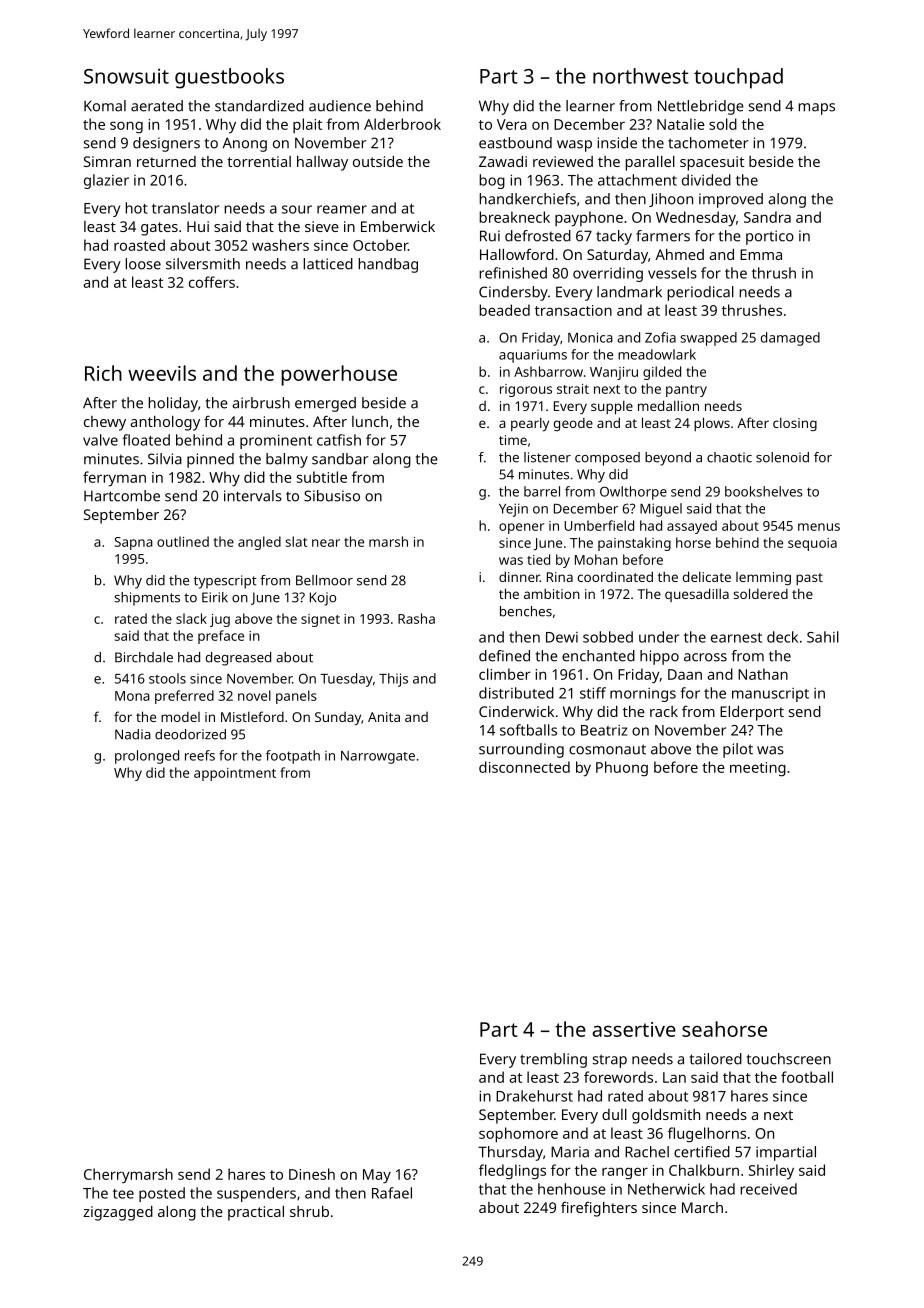 This screenshot has height=1308, width=924. Describe the element at coordinates (686, 391) in the screenshot. I see `pantry` at that location.
